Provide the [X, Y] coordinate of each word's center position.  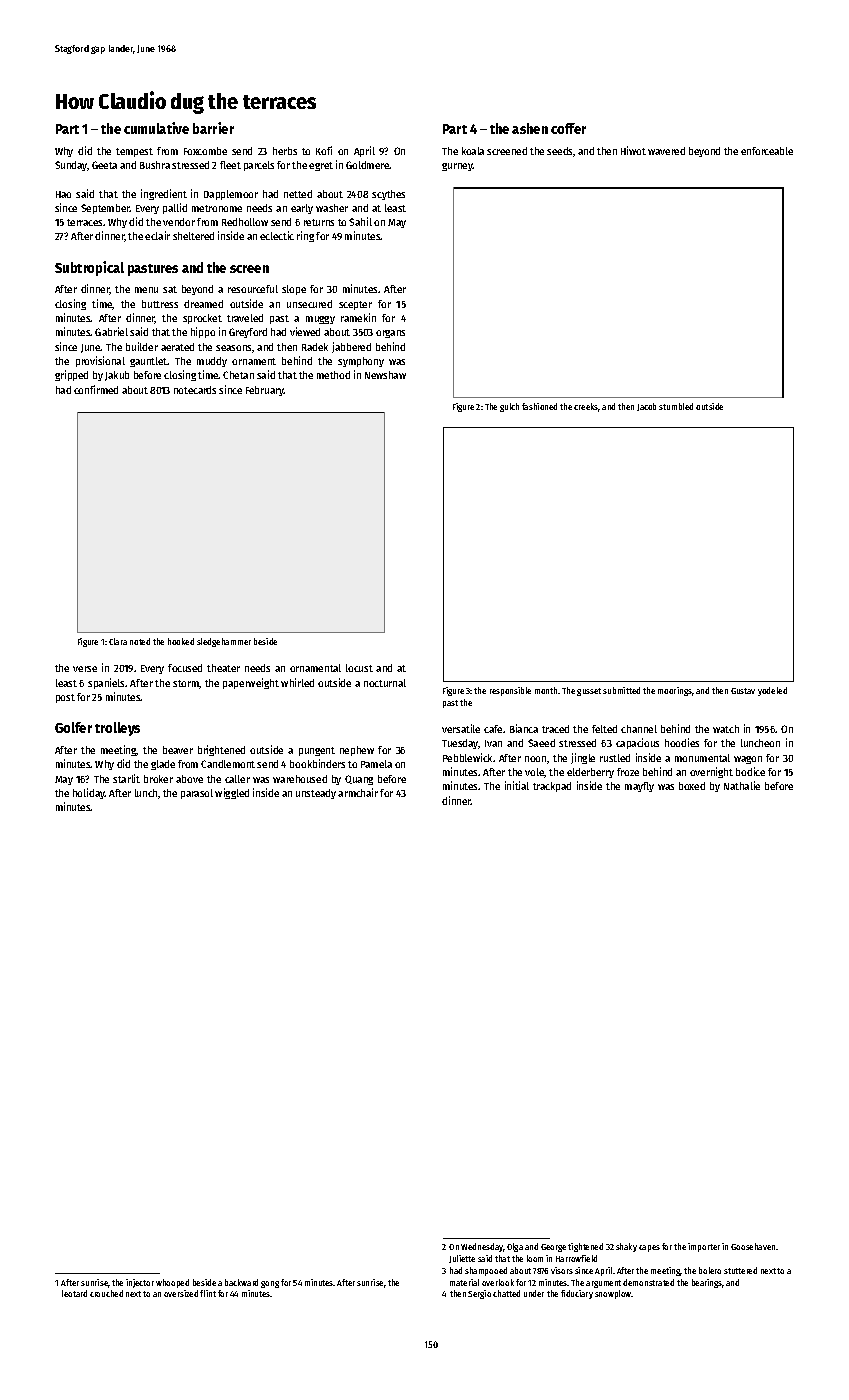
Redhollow [245, 222]
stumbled [676, 406]
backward [241, 1282]
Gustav [743, 691]
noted [140, 641]
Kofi [324, 150]
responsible [510, 691]
